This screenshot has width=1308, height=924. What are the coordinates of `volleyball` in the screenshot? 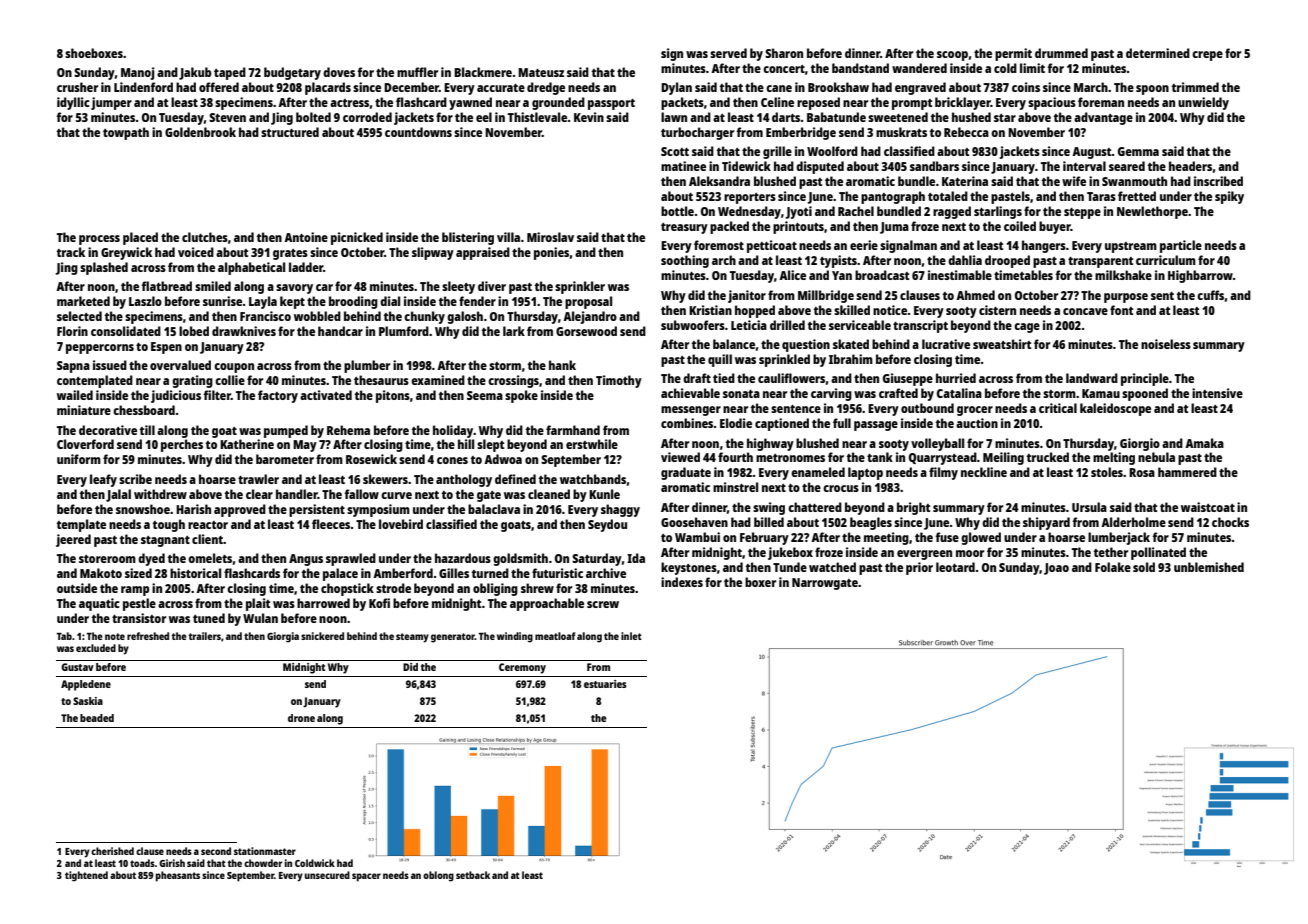 It's located at (937, 444).
